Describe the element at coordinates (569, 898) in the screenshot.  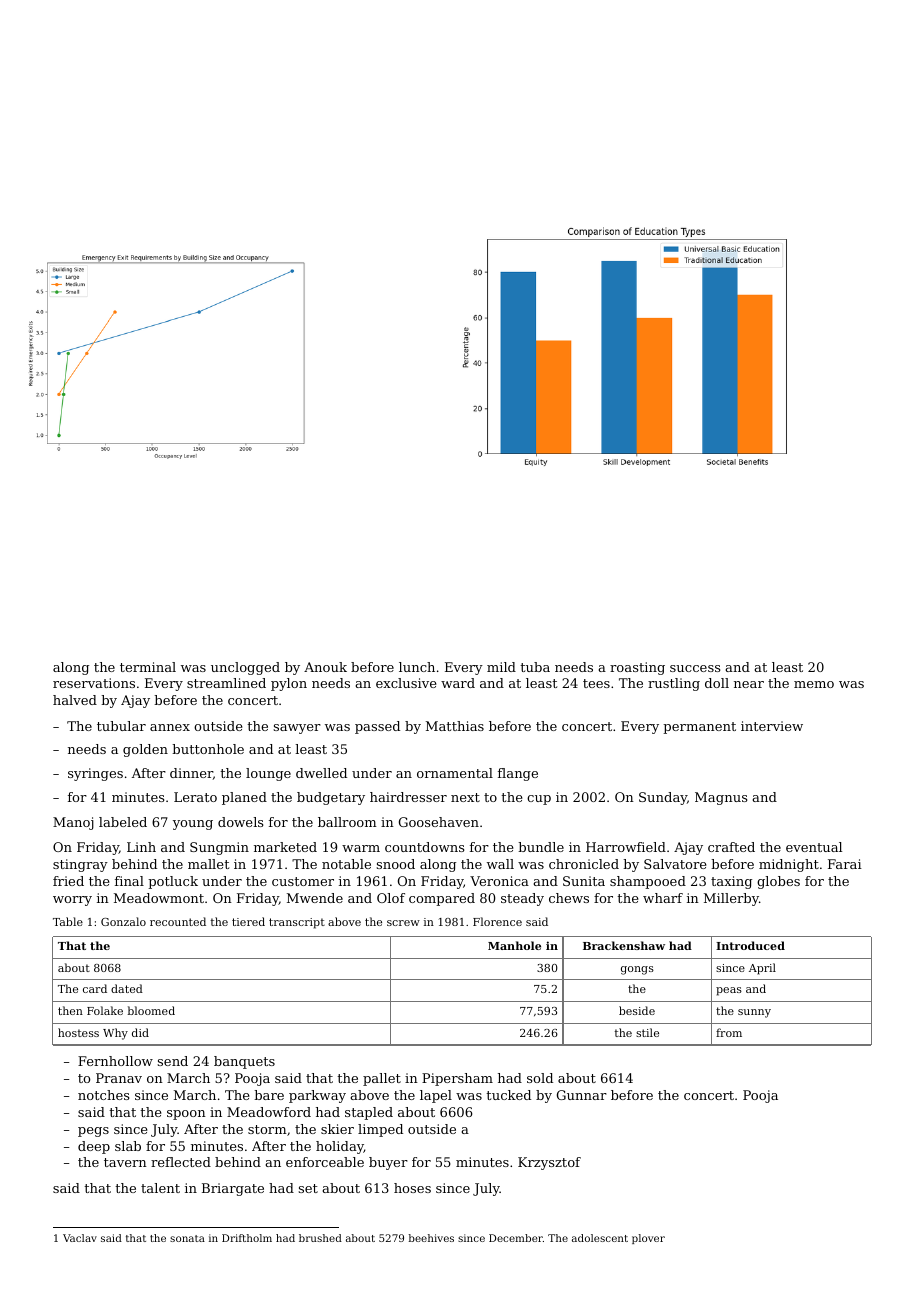
I see `chews` at that location.
